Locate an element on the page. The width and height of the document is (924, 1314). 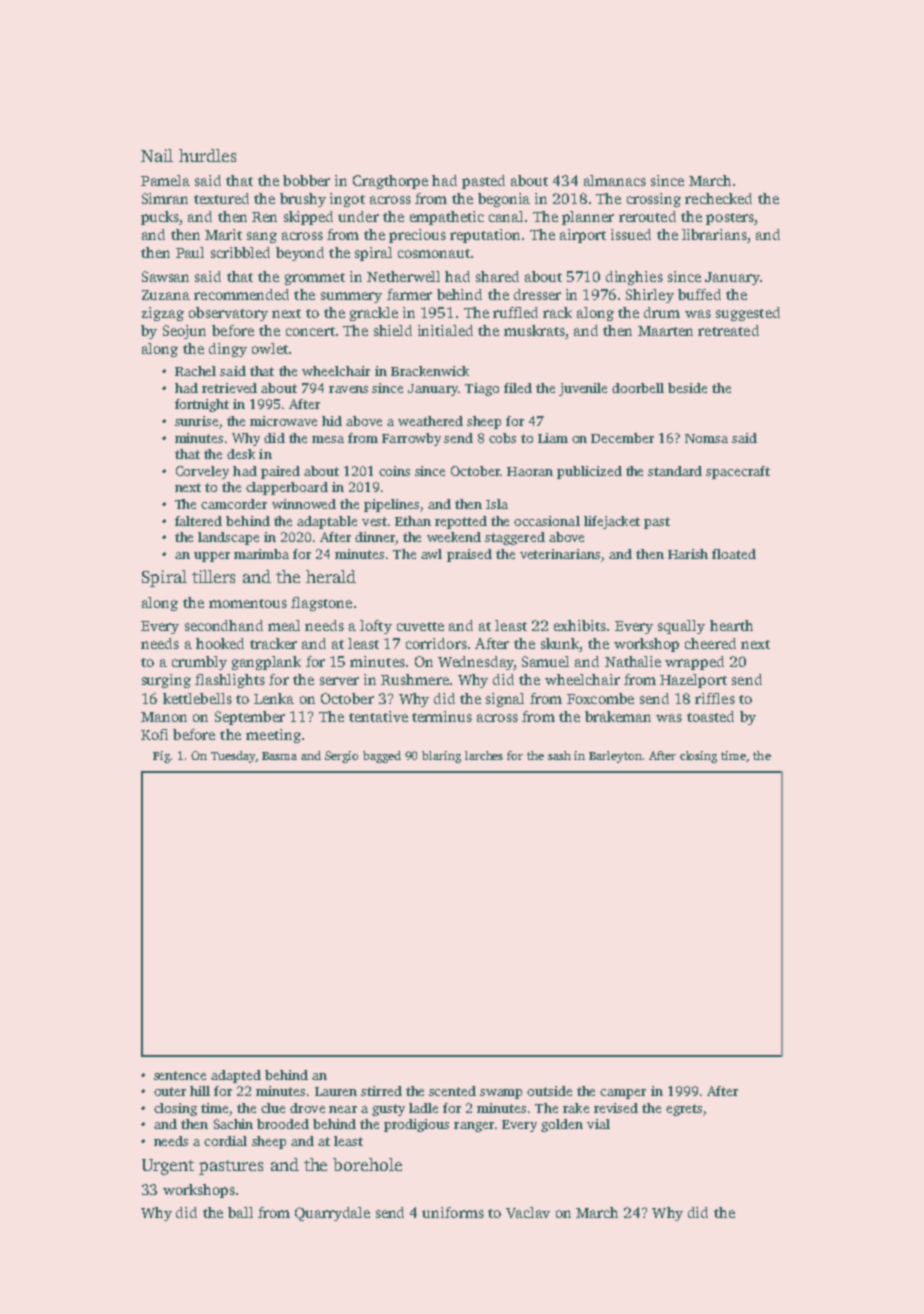
Vaclav is located at coordinates (528, 1212).
